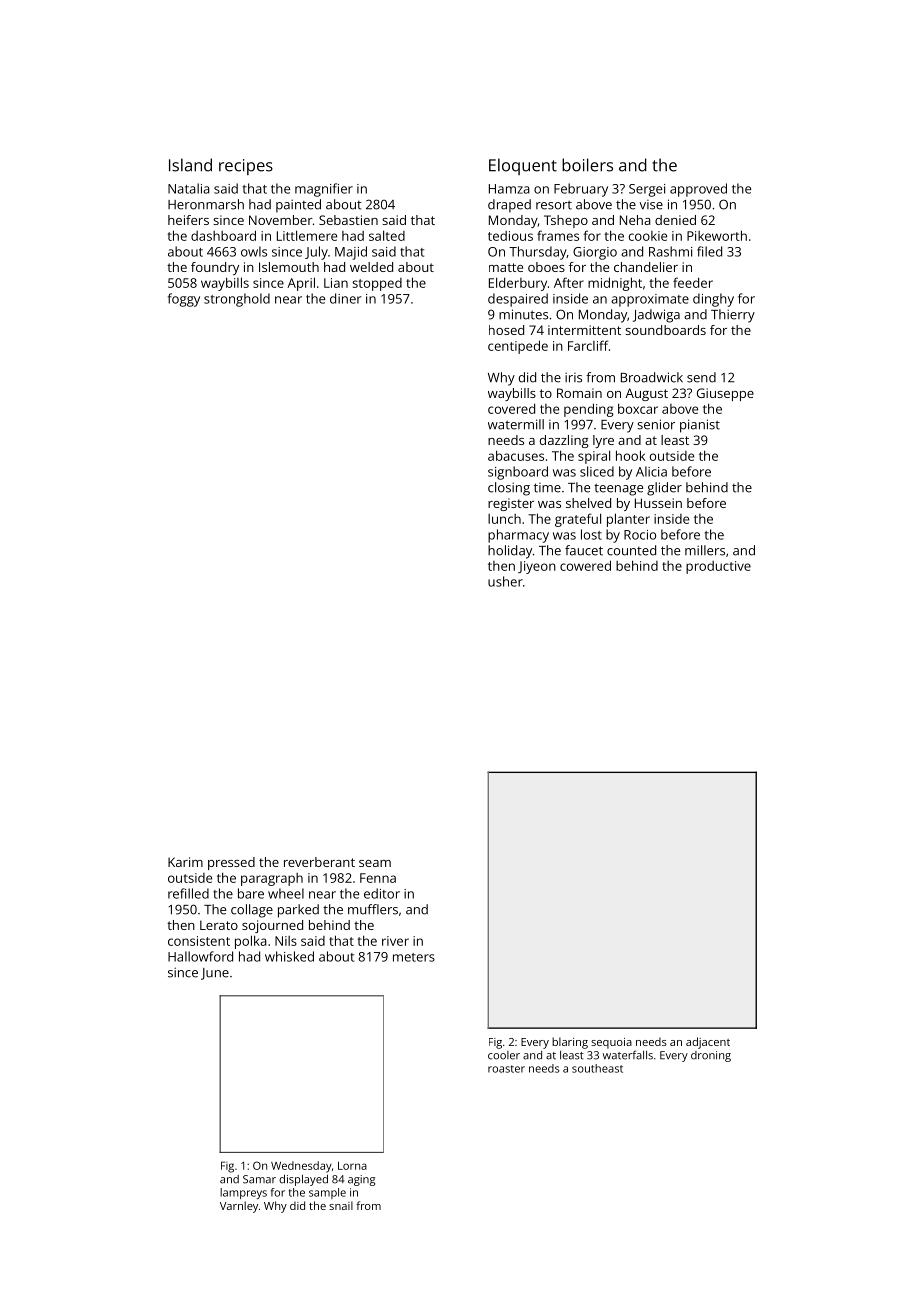 This screenshot has height=1311, width=924. I want to click on seam, so click(375, 863).
